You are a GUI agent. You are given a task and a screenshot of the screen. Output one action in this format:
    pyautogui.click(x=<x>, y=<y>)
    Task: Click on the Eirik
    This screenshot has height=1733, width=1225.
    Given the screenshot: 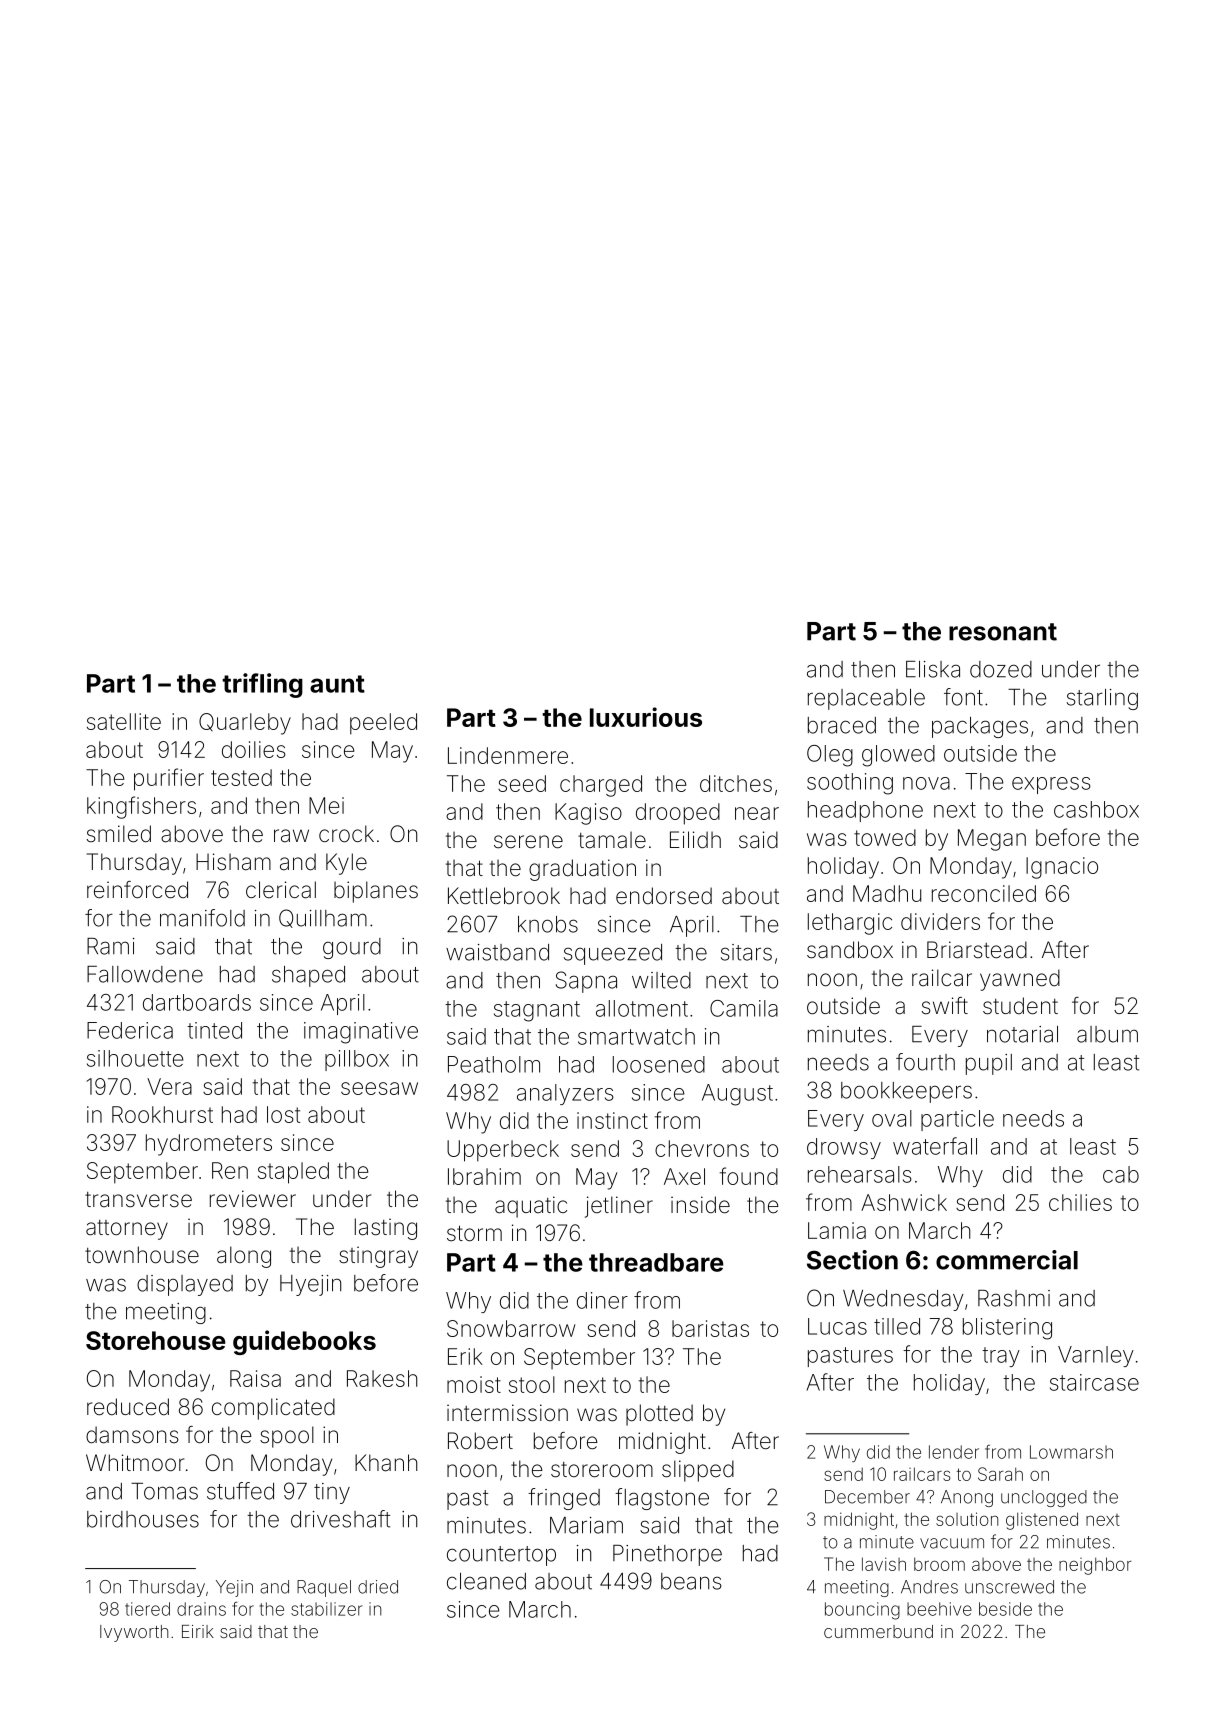 What is the action you would take?
    pyautogui.click(x=198, y=1631)
